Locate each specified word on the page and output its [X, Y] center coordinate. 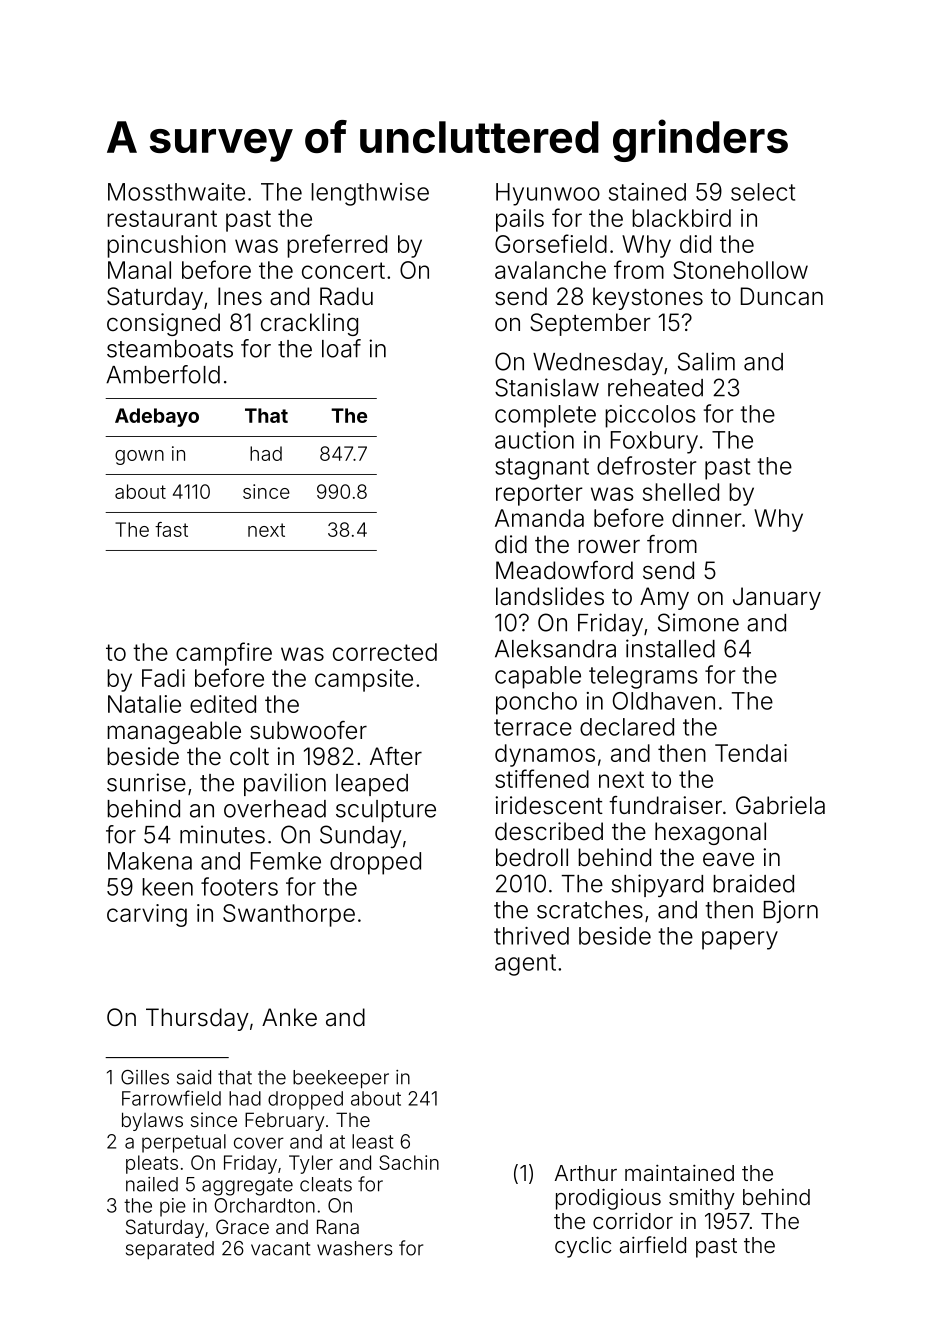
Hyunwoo [548, 194]
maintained [679, 1173]
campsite [364, 680]
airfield [653, 1245]
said [194, 1077]
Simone [698, 622]
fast [171, 529]
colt [249, 756]
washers [355, 1248]
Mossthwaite [176, 192]
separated [170, 1250]
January [777, 598]
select [763, 192]
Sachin [409, 1162]
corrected [385, 652]
